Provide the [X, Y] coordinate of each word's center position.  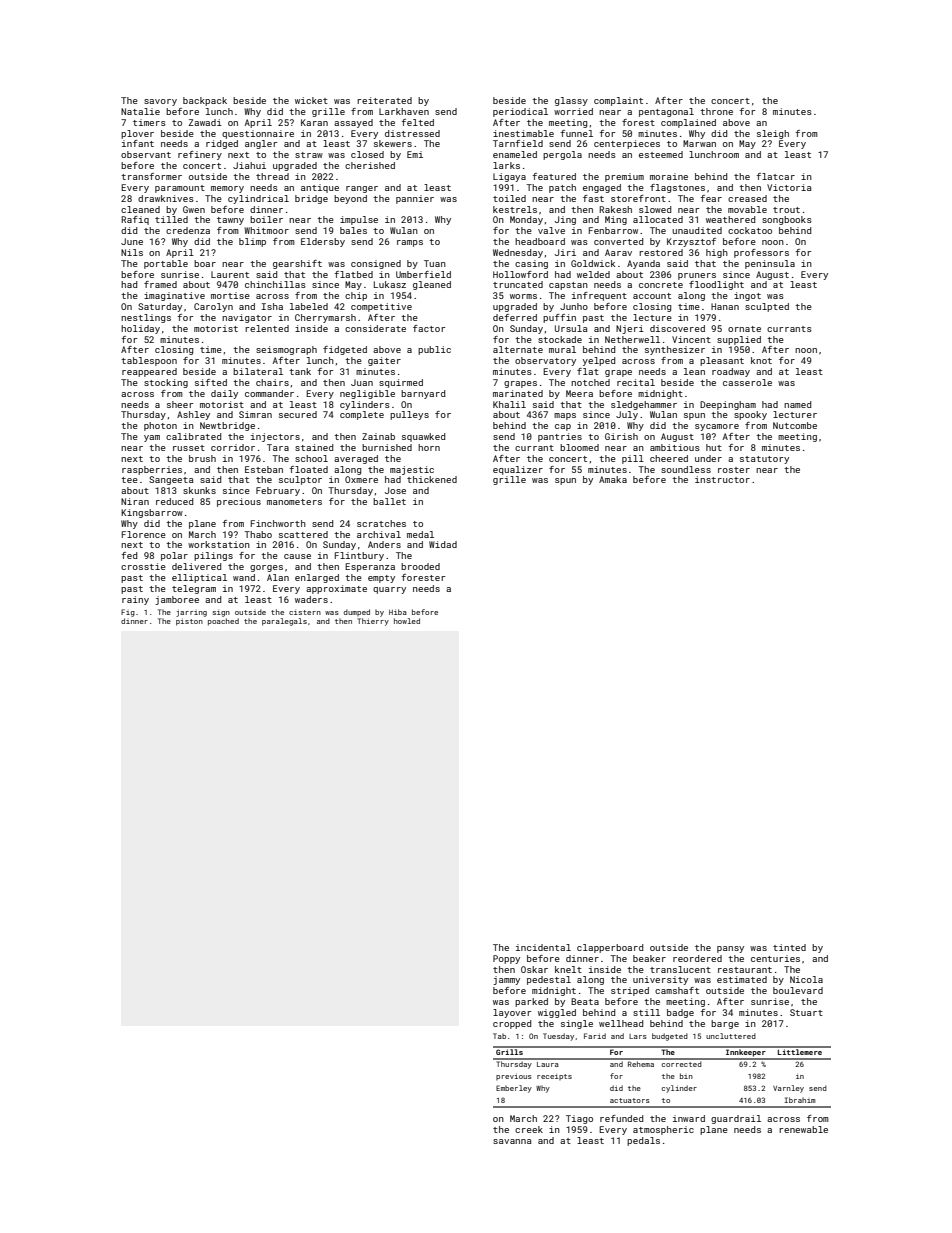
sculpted [767, 307]
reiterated [384, 100]
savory [160, 102]
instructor [722, 479]
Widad [443, 544]
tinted [789, 947]
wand [244, 577]
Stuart [806, 1012]
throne [716, 111]
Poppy [506, 959]
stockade [560, 339]
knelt [568, 969]
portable [166, 264]
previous [513, 1077]
